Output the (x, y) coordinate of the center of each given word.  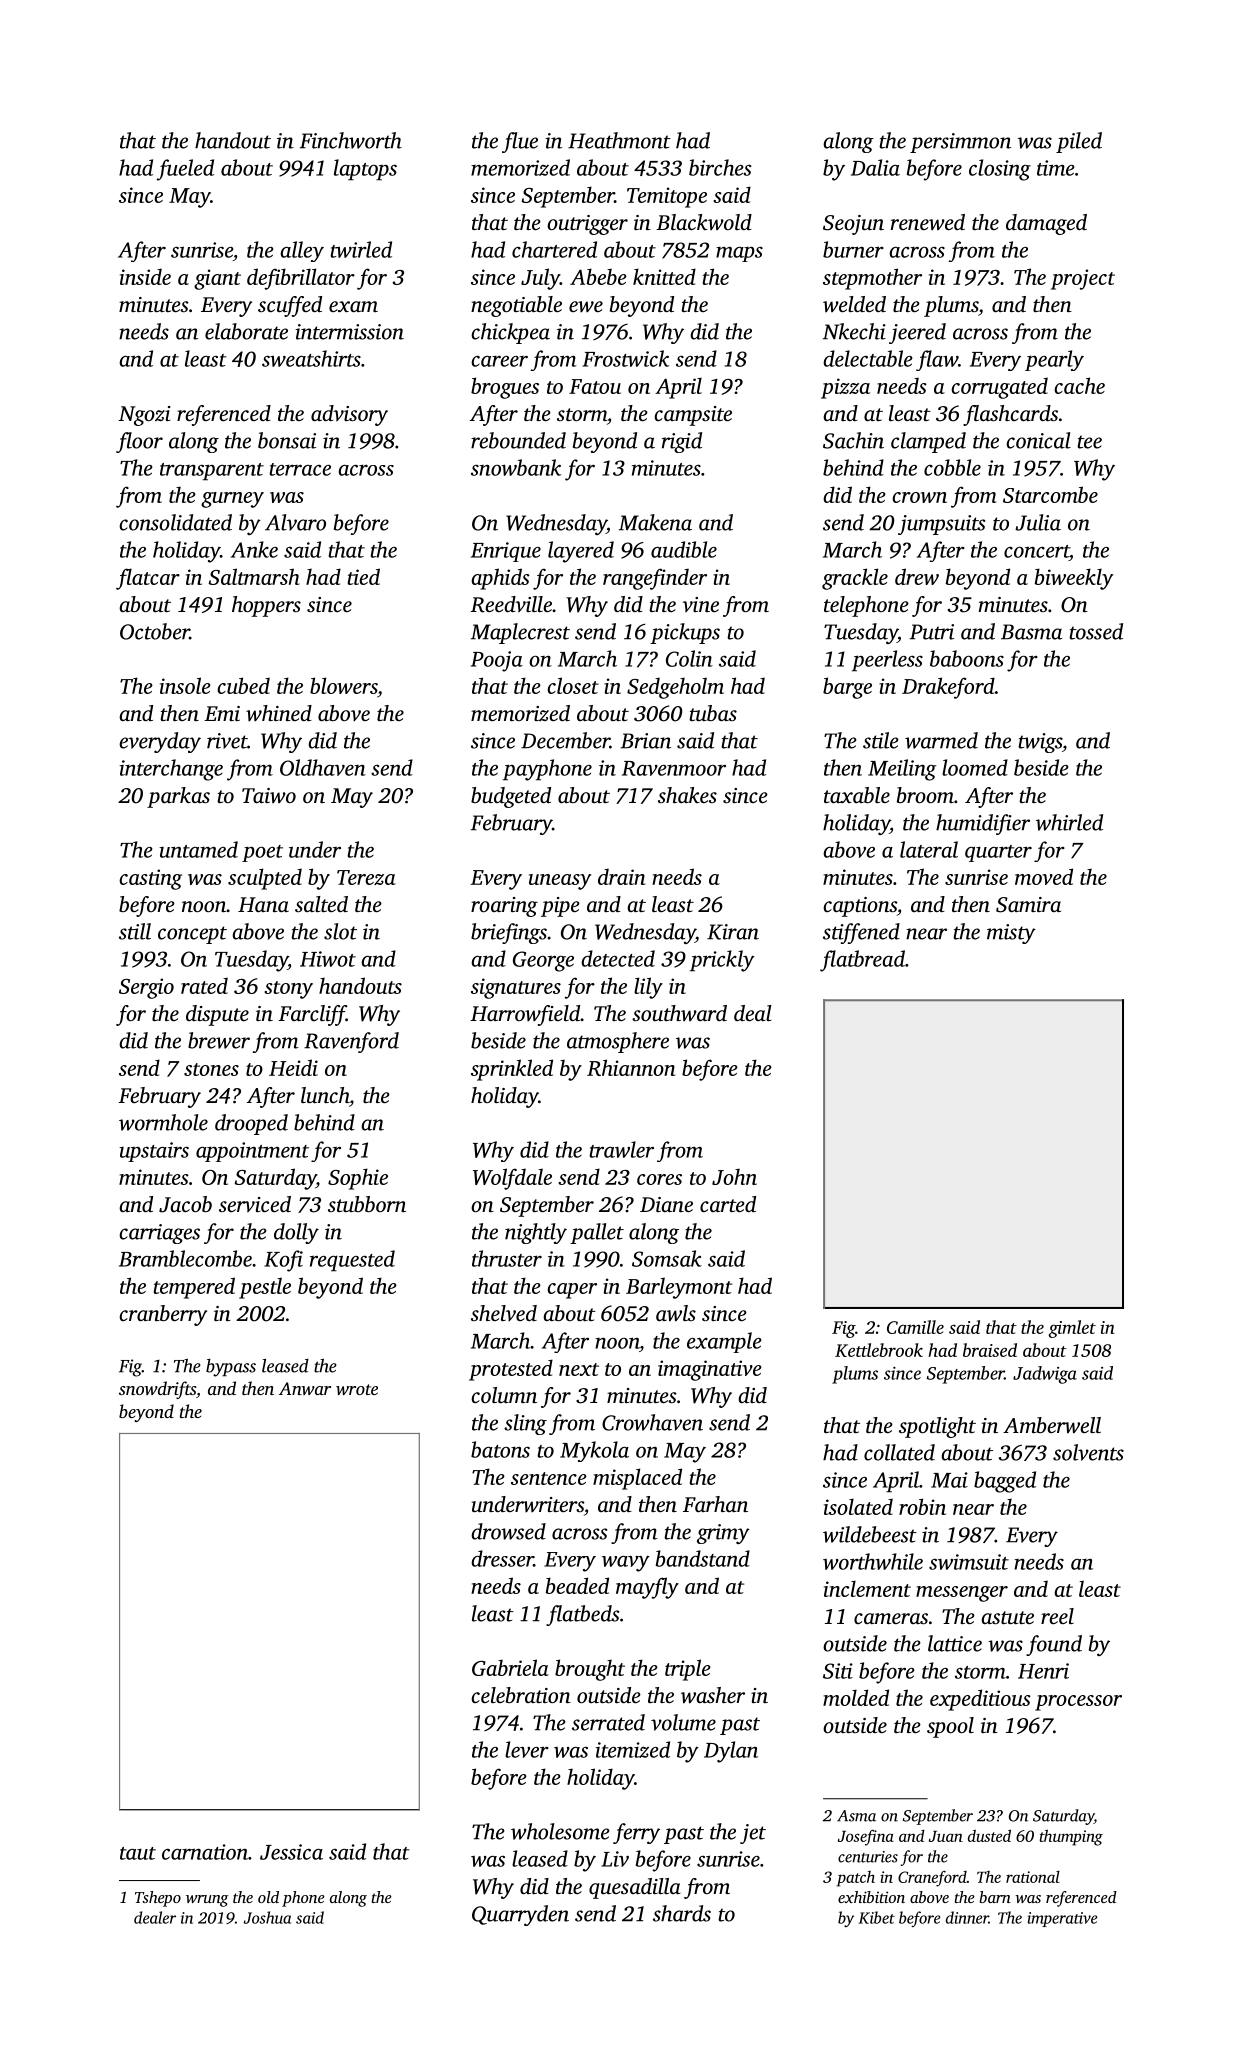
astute (1007, 1617)
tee (1089, 442)
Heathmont (619, 140)
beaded (577, 1585)
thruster (507, 1258)
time (1055, 168)
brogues (505, 388)
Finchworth (351, 140)
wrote (357, 1389)
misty (1011, 934)
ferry (636, 1833)
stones (211, 1069)
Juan (946, 1836)
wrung (207, 1901)
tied (364, 576)
